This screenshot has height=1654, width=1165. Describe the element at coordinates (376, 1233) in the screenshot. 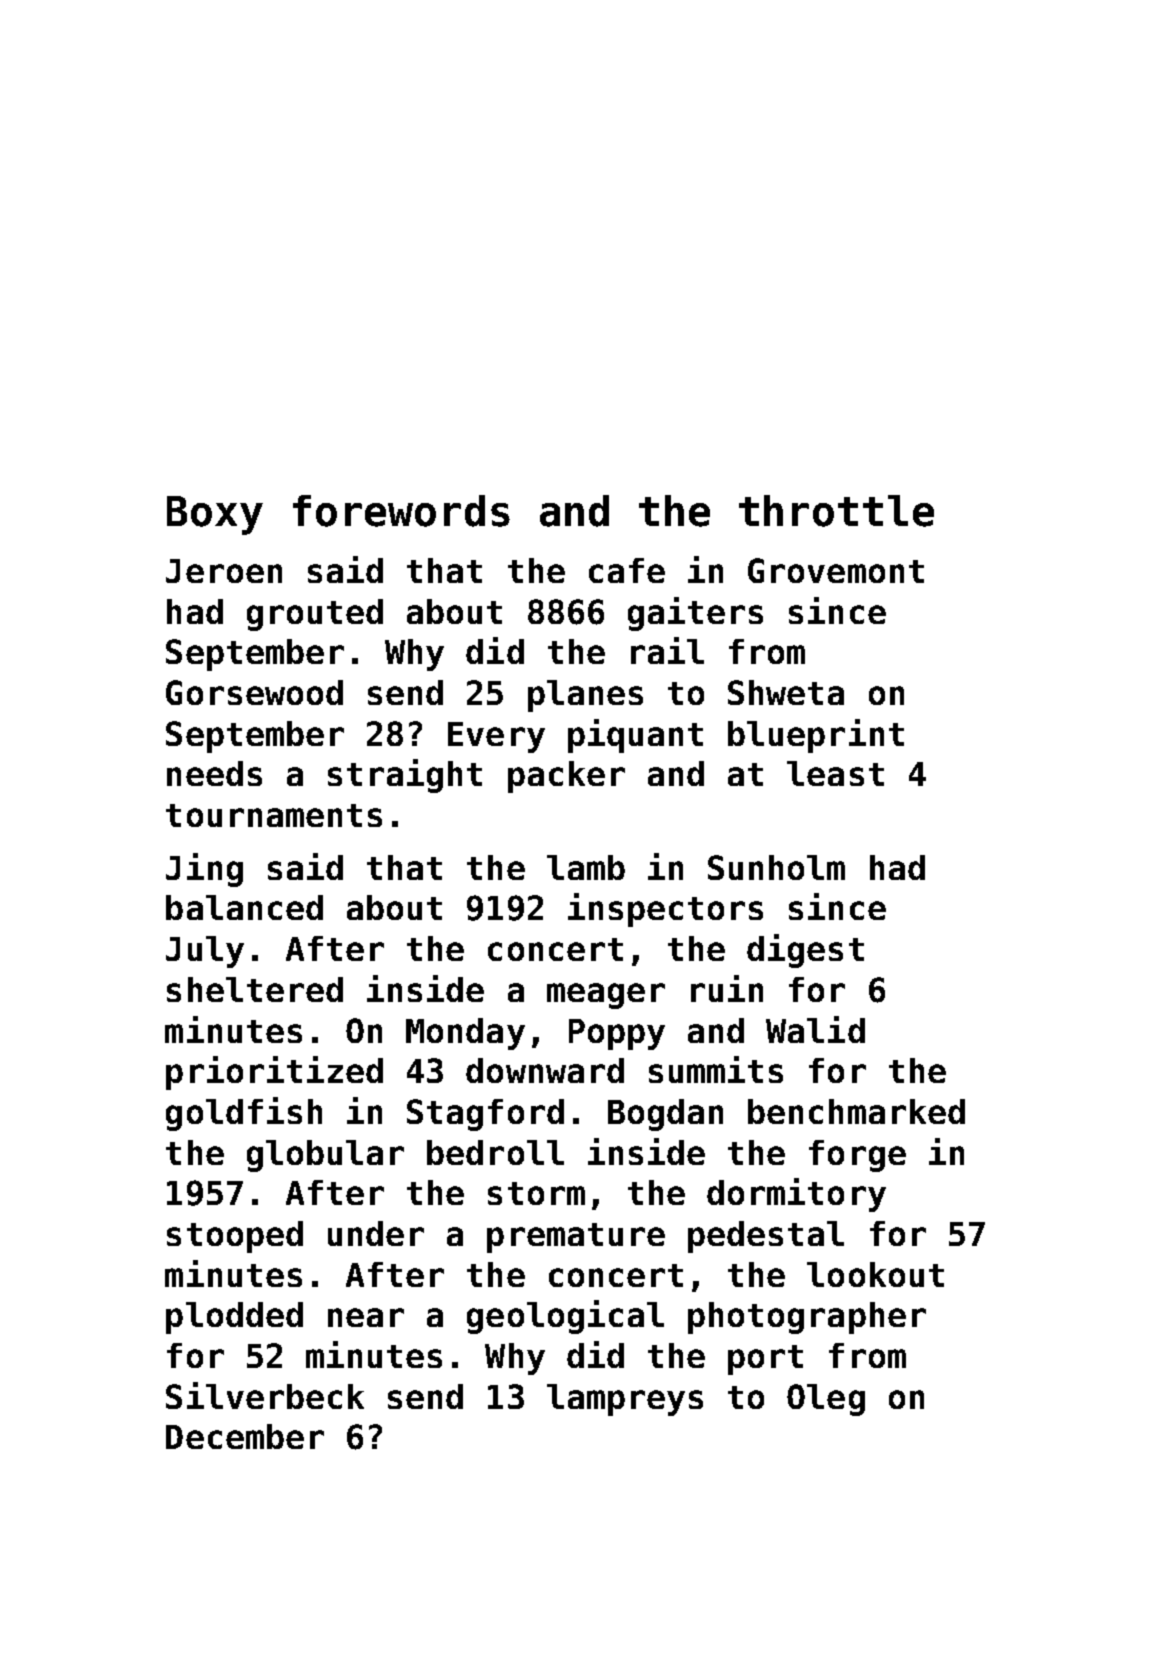

I see `under` at that location.
